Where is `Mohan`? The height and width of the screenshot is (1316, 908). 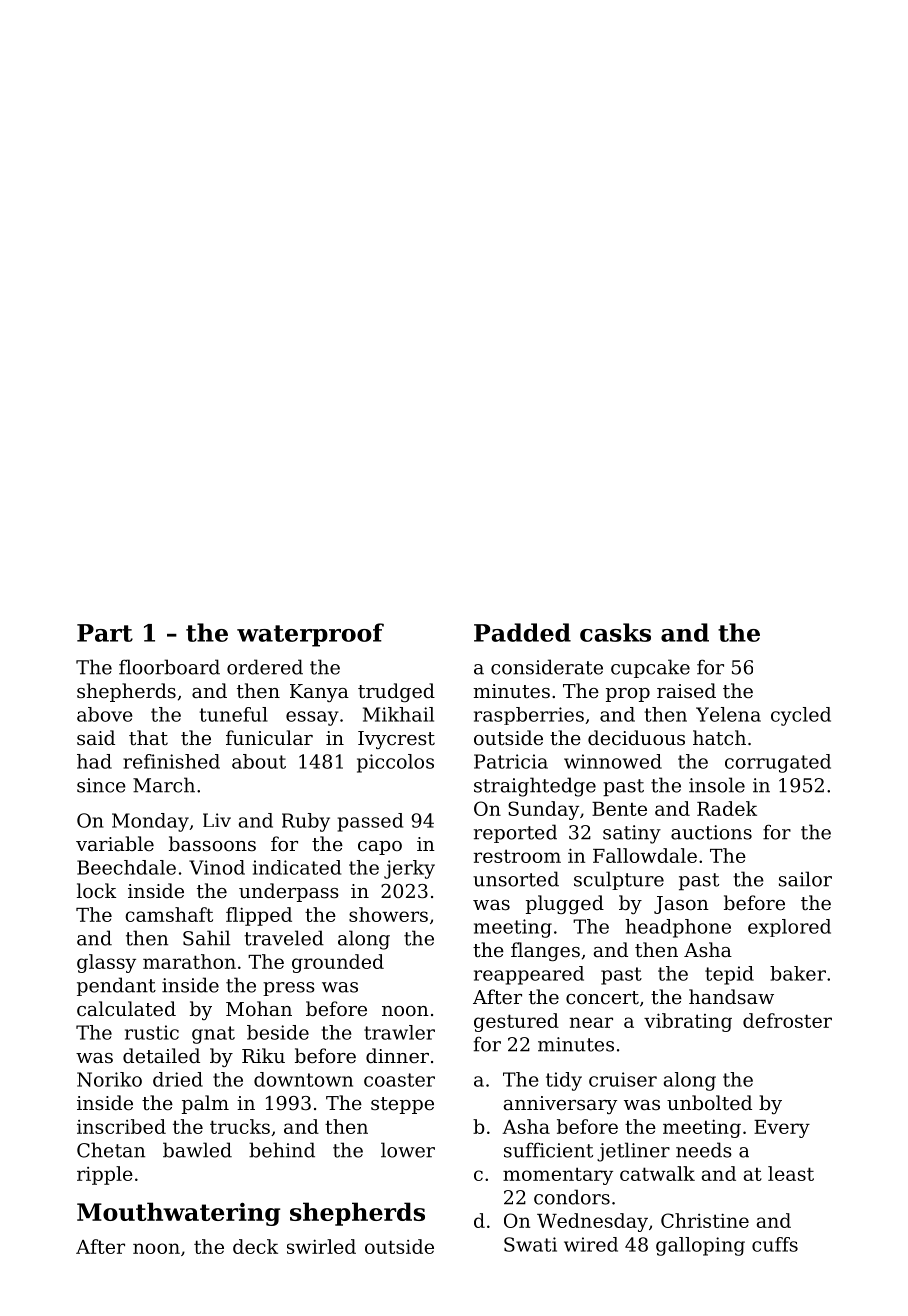 Mohan is located at coordinates (259, 1008).
